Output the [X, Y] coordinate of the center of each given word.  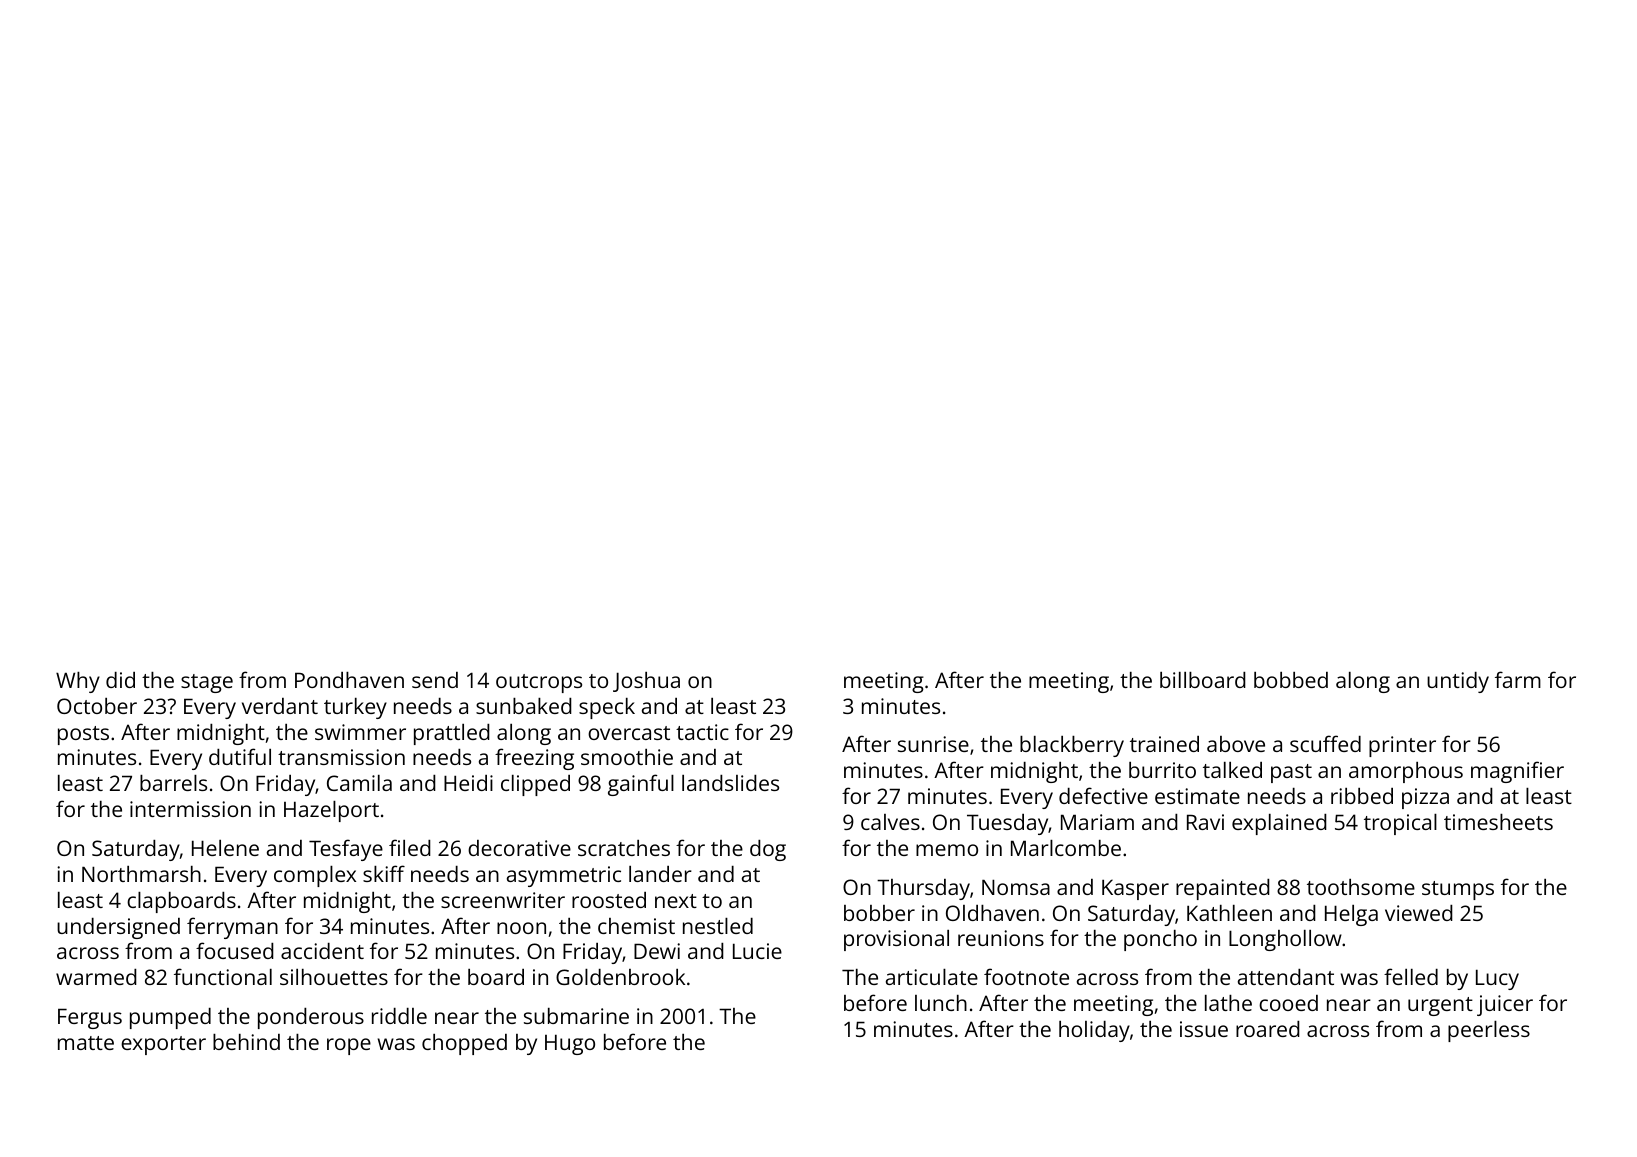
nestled [718, 926]
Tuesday [1008, 824]
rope [349, 1046]
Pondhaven [349, 680]
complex [315, 876]
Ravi [1205, 822]
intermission [190, 809]
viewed [1419, 913]
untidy [1458, 682]
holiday [1094, 1031]
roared [1268, 1029]
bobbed [1291, 680]
